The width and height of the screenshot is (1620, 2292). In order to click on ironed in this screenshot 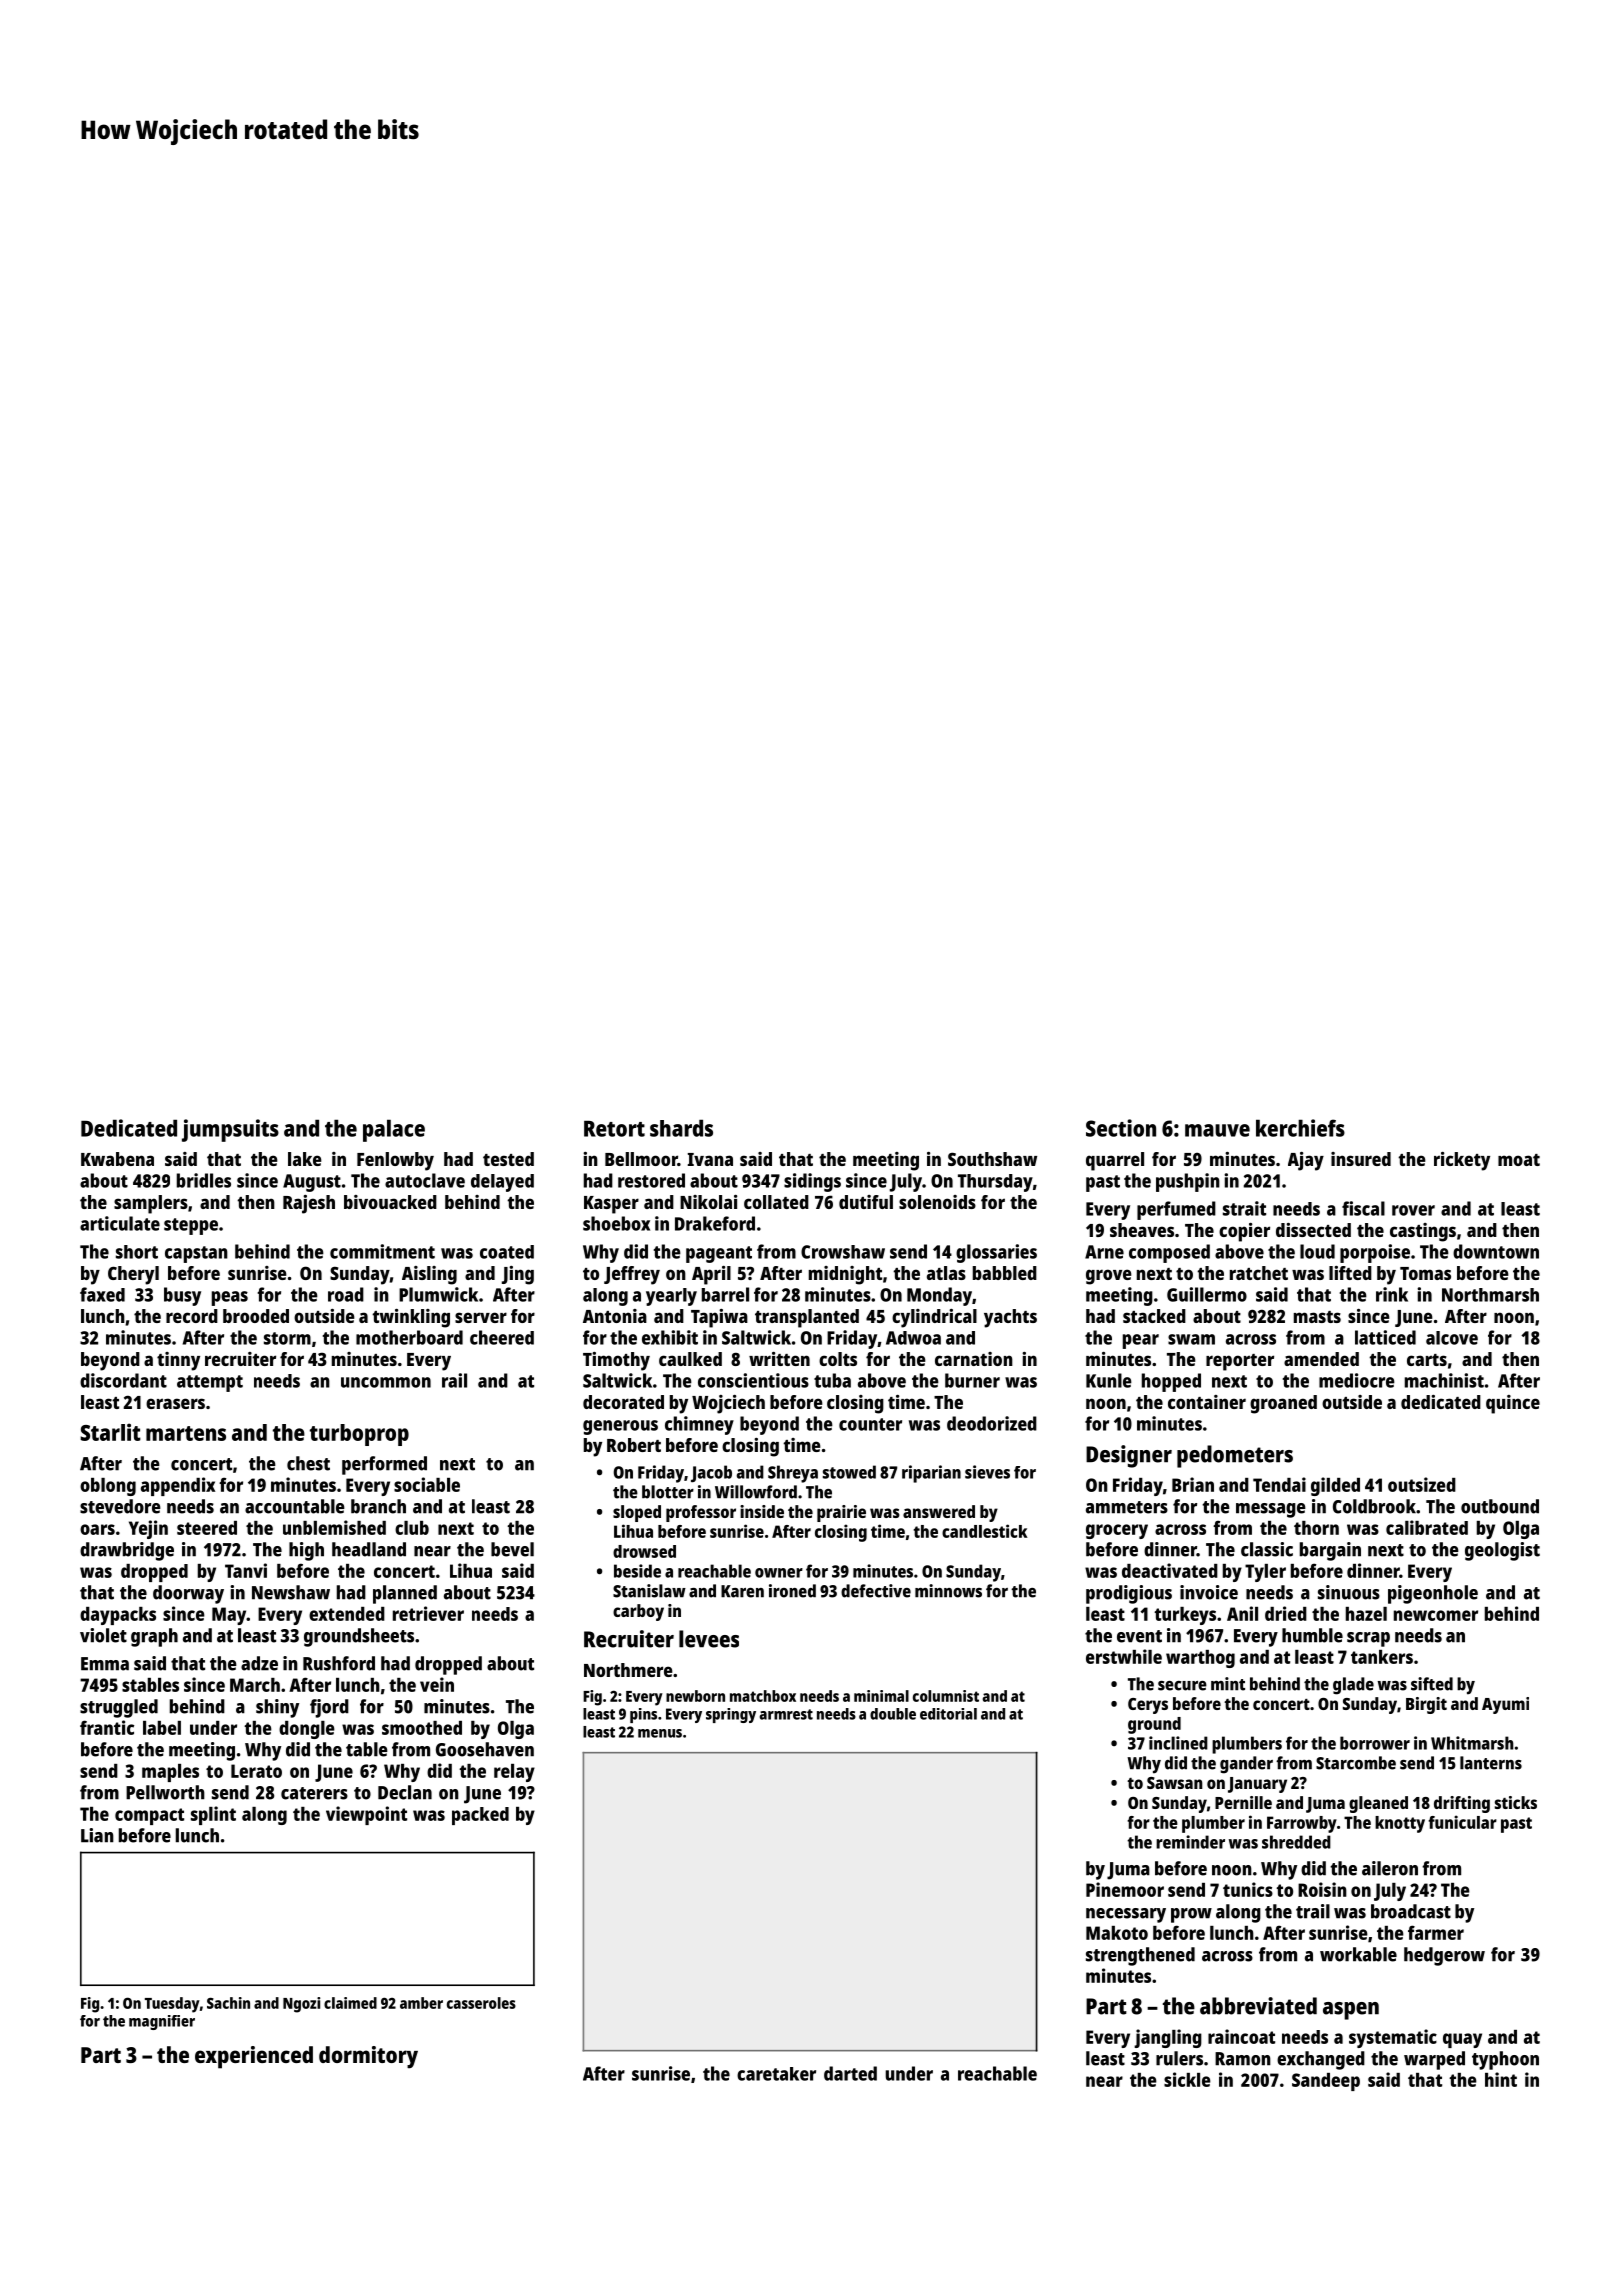, I will do `click(792, 1591)`.
